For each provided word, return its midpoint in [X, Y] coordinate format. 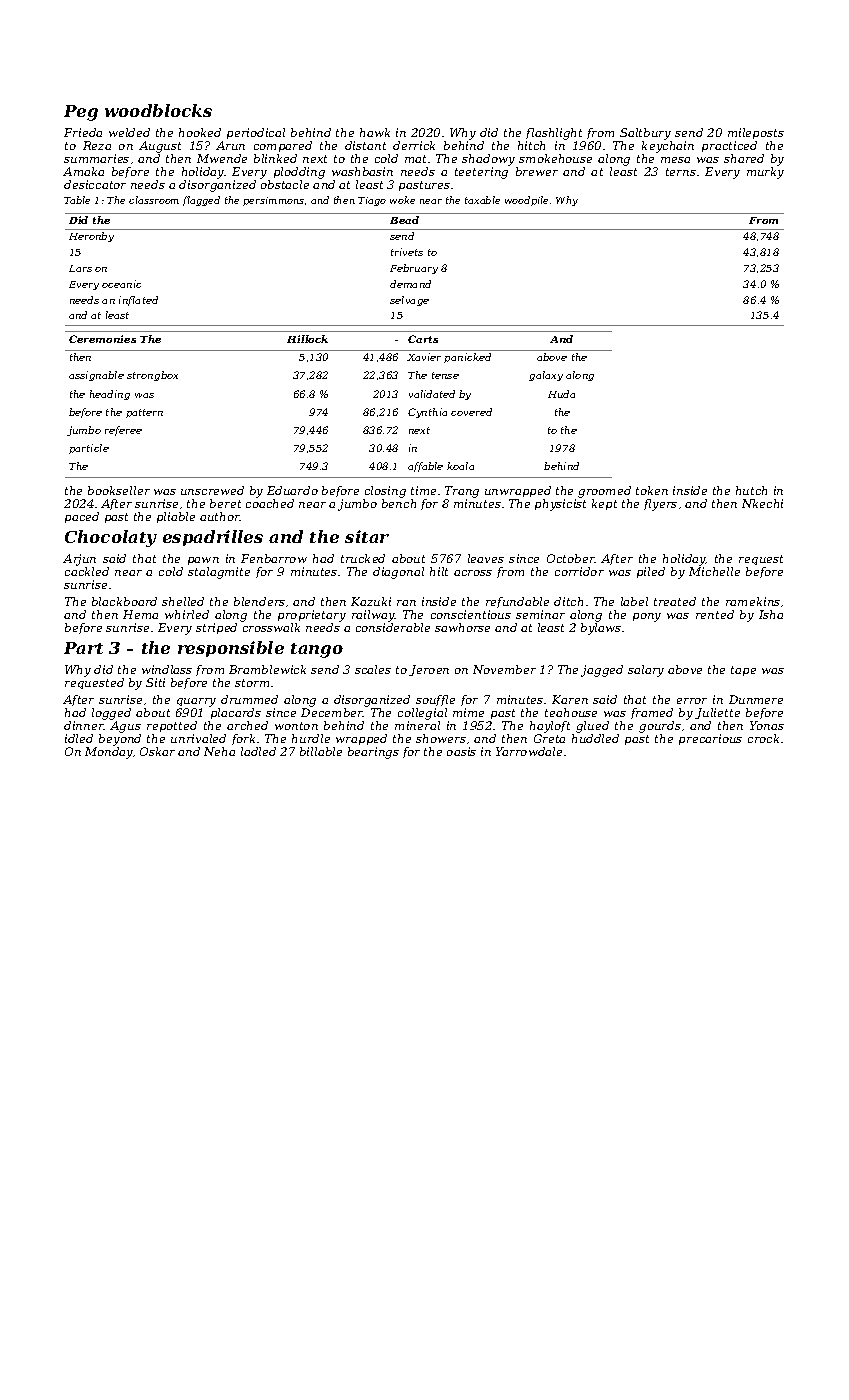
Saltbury [645, 134]
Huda [561, 394]
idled [79, 738]
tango [317, 650]
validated [432, 394]
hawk [375, 132]
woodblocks [158, 110]
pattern [144, 413]
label [634, 601]
